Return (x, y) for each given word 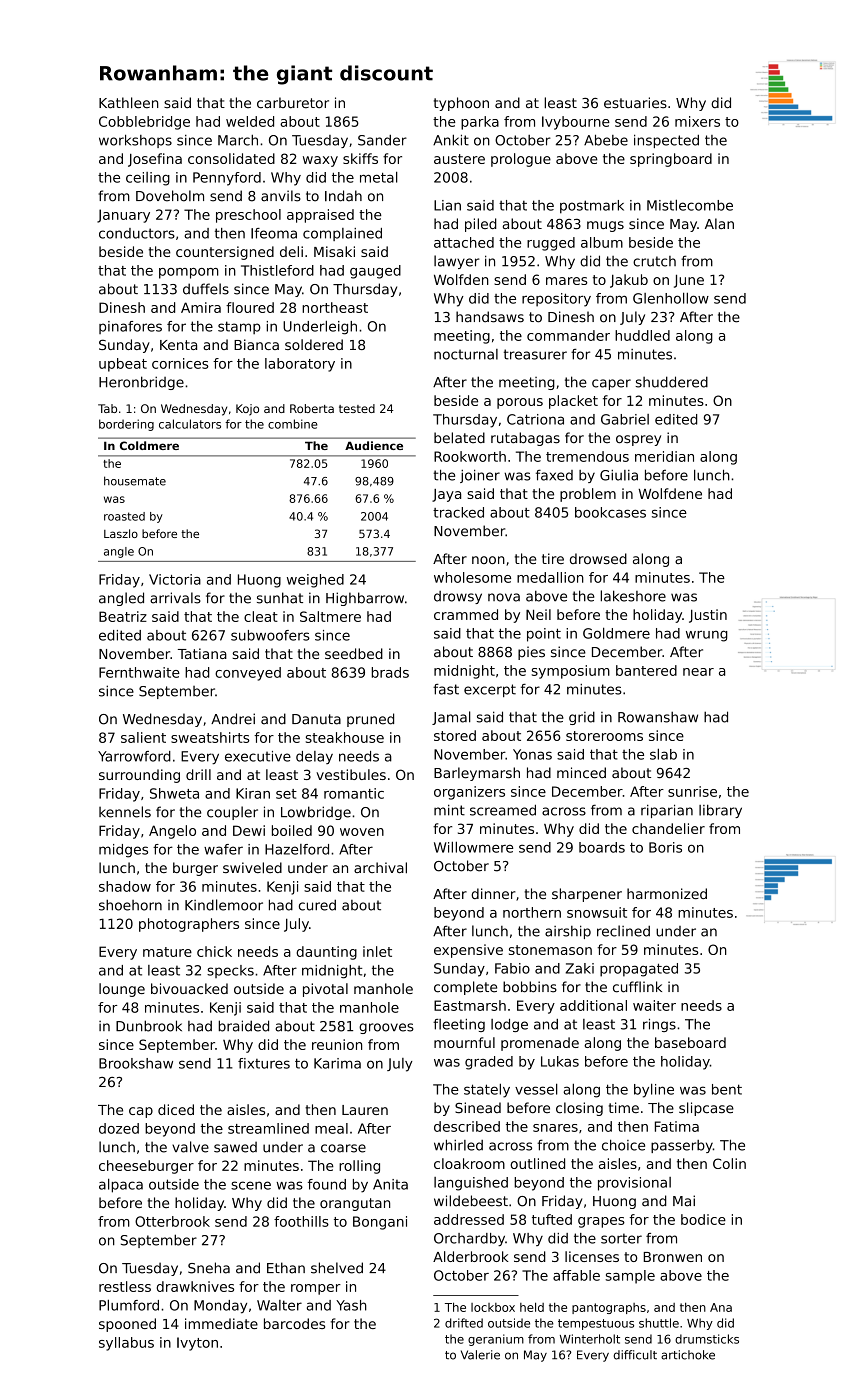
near (698, 672)
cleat (261, 616)
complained (342, 234)
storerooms (604, 736)
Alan (719, 223)
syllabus (126, 1344)
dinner (493, 893)
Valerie (480, 1355)
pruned (370, 720)
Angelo (172, 832)
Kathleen (129, 103)
